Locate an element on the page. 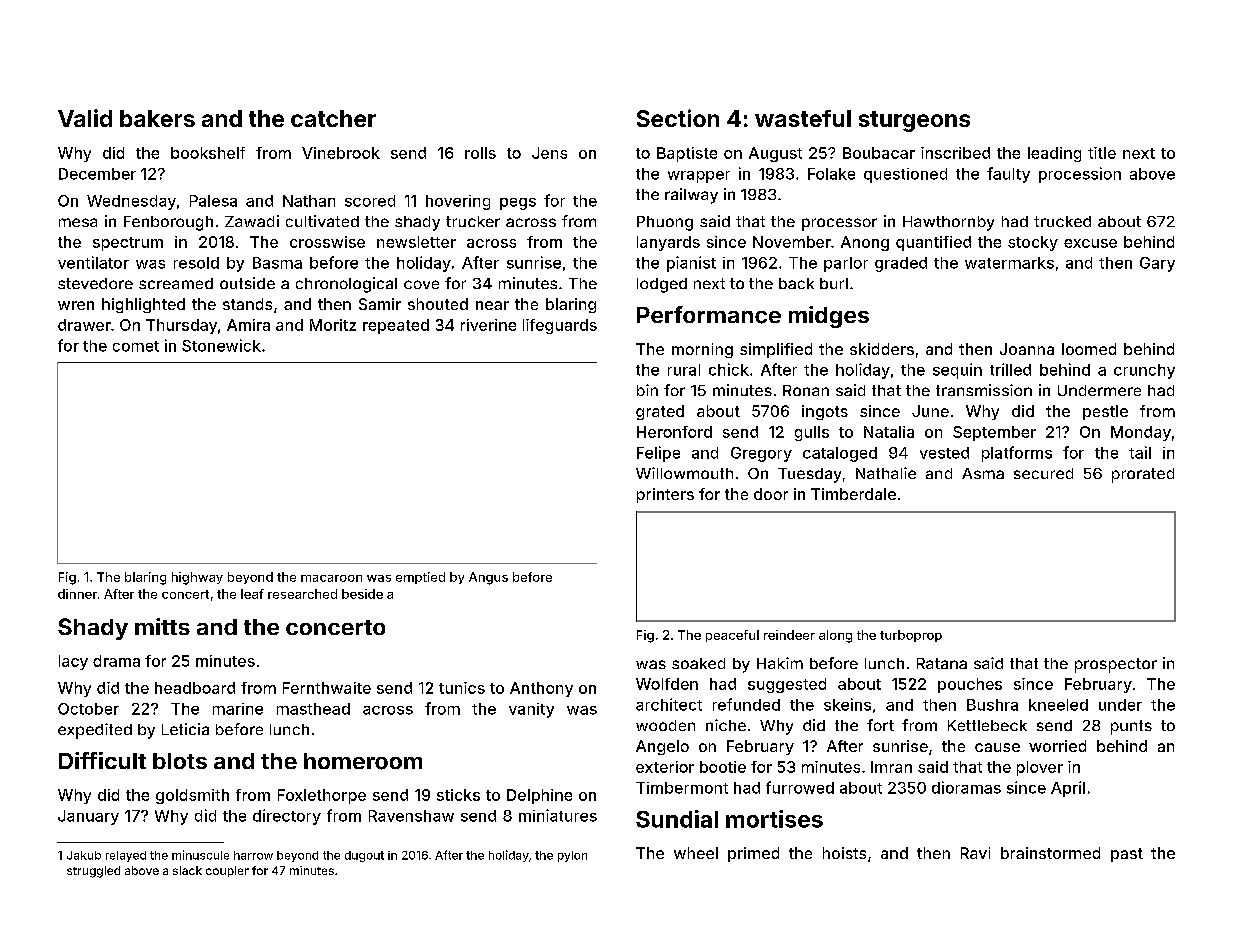 The width and height of the page is (1233, 952). back is located at coordinates (796, 283).
